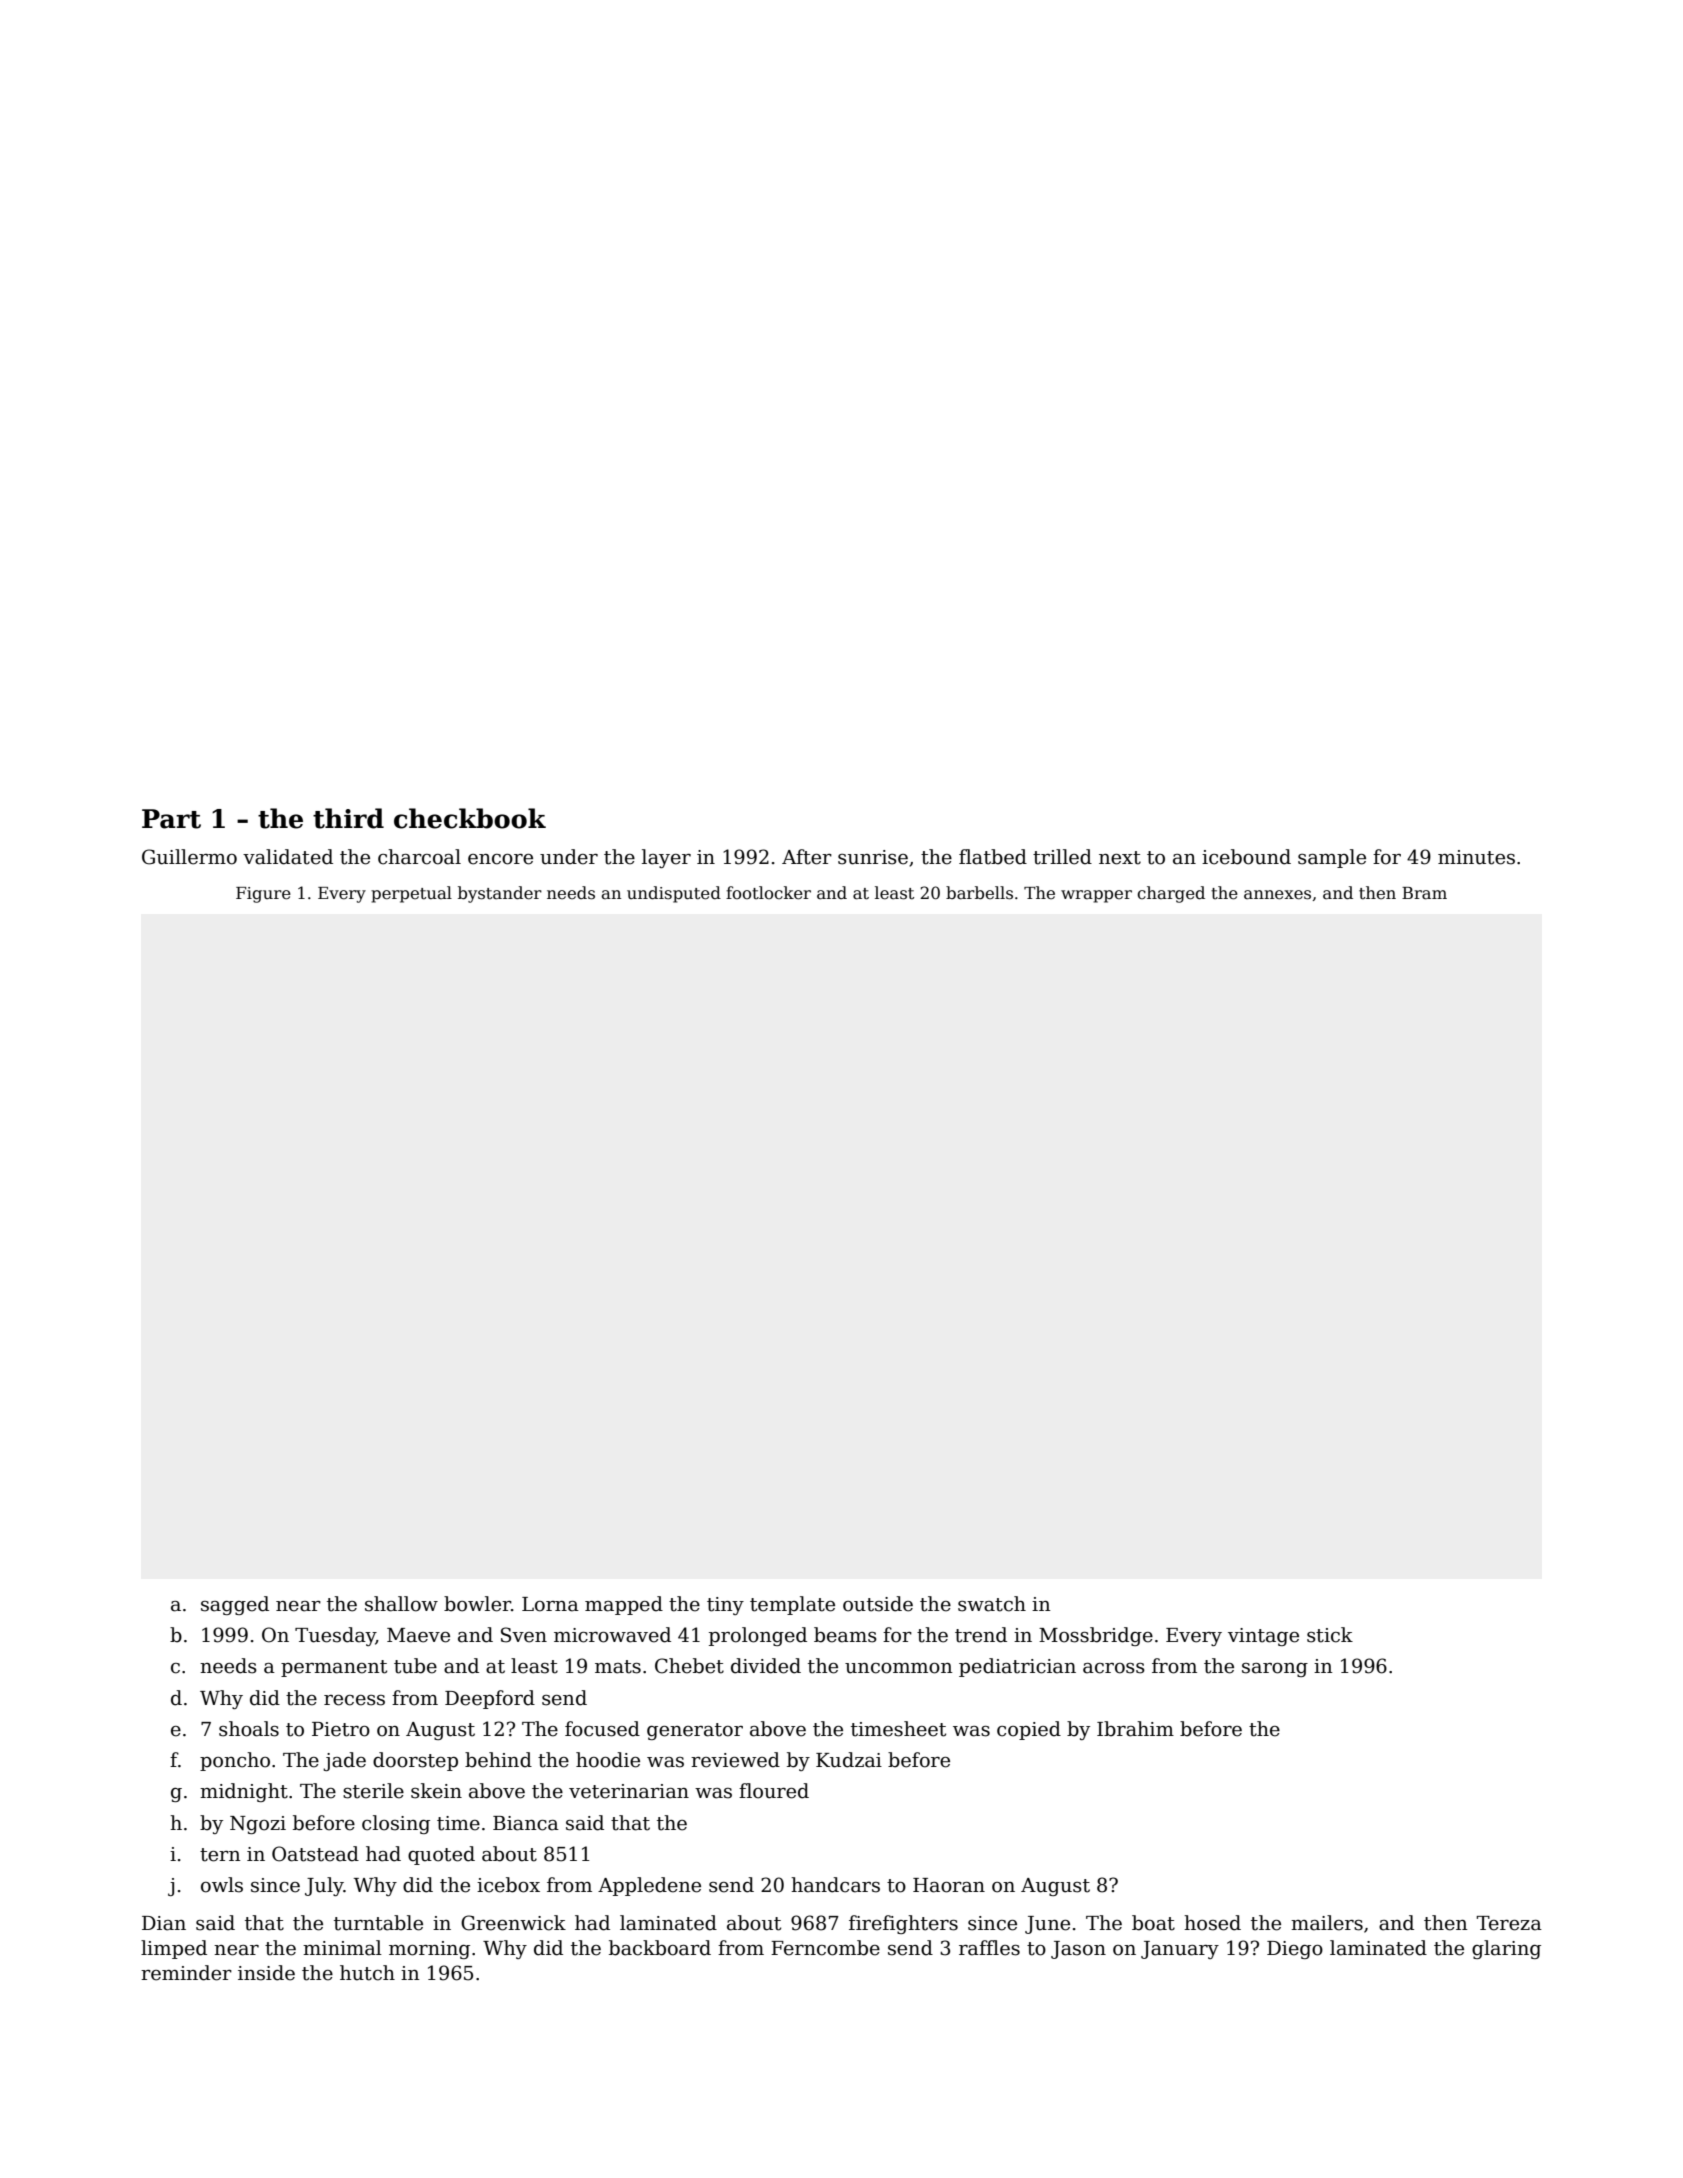 This image has height=2178, width=1683. Describe the element at coordinates (341, 1729) in the image. I see `Pietro` at that location.
